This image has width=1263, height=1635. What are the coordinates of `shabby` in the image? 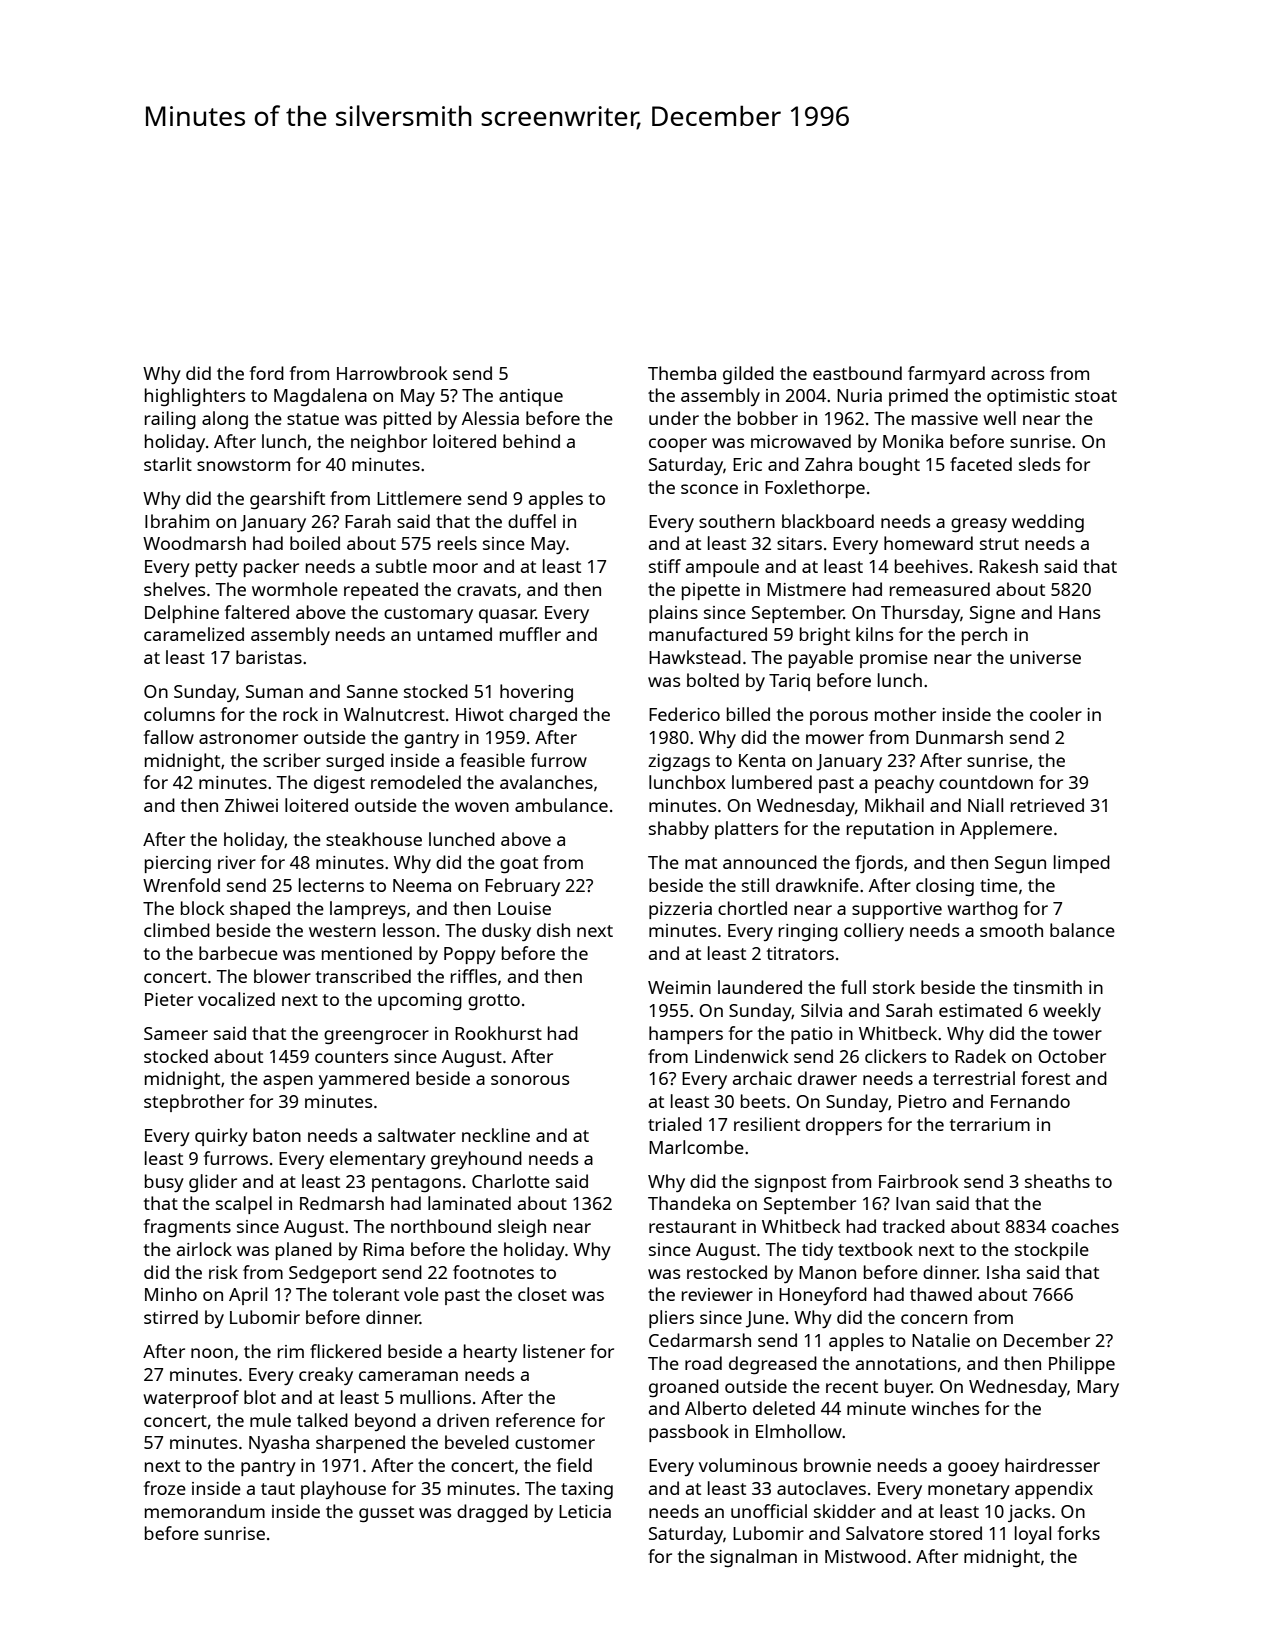 It's located at (679, 830).
